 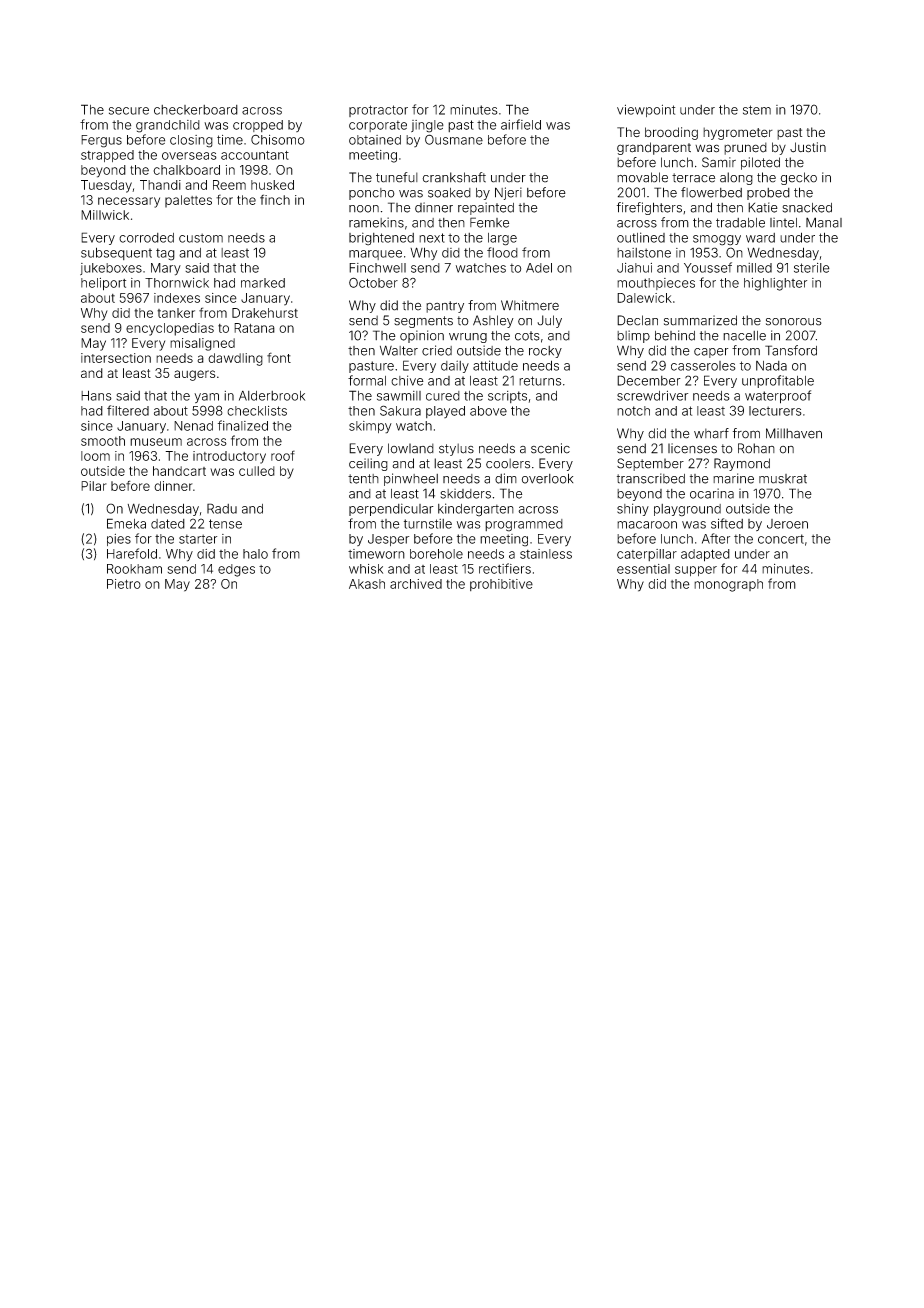 What do you see at coordinates (128, 410) in the page?
I see `filtered` at bounding box center [128, 410].
